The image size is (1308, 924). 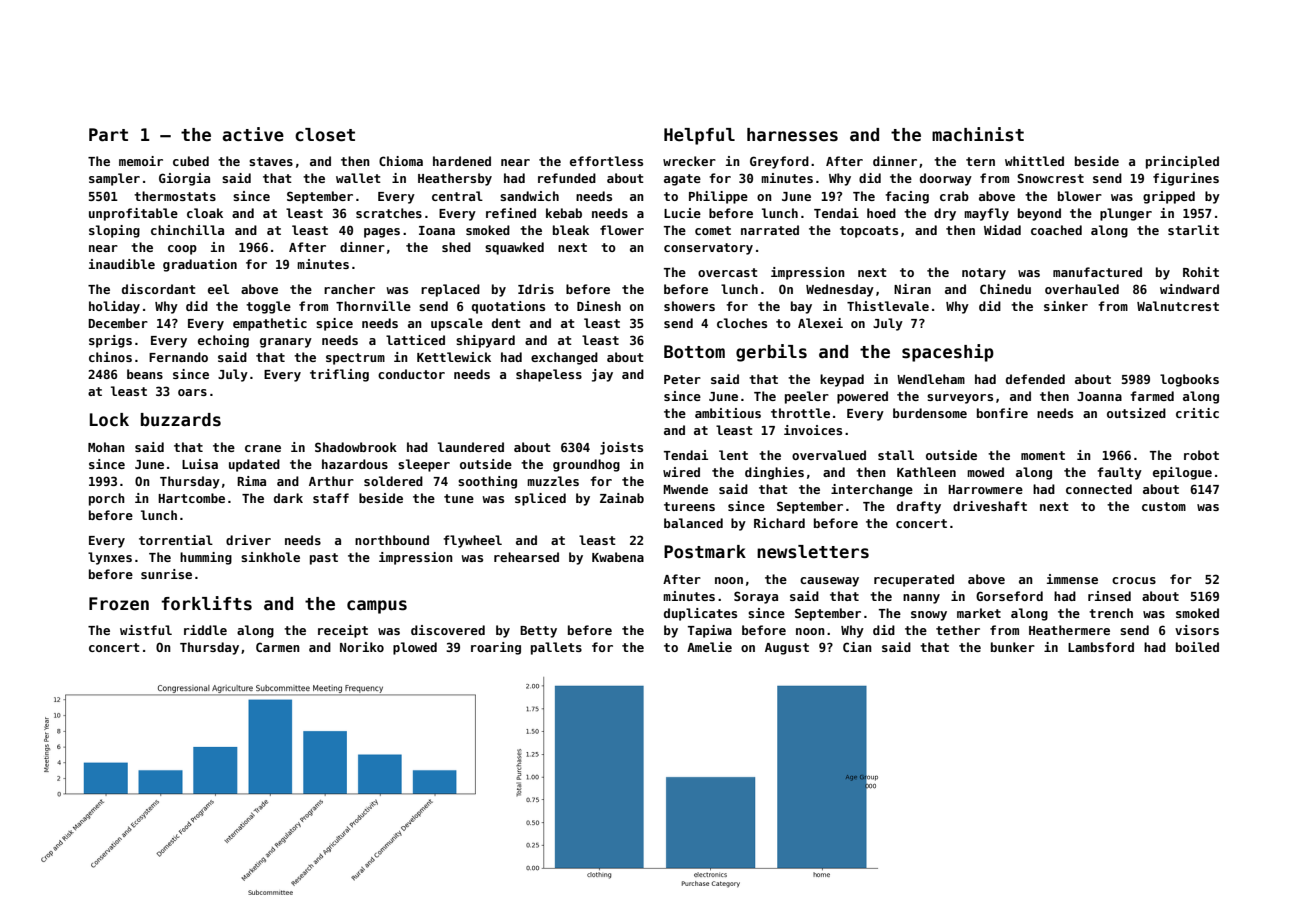 What do you see at coordinates (253, 134) in the screenshot?
I see `active` at bounding box center [253, 134].
